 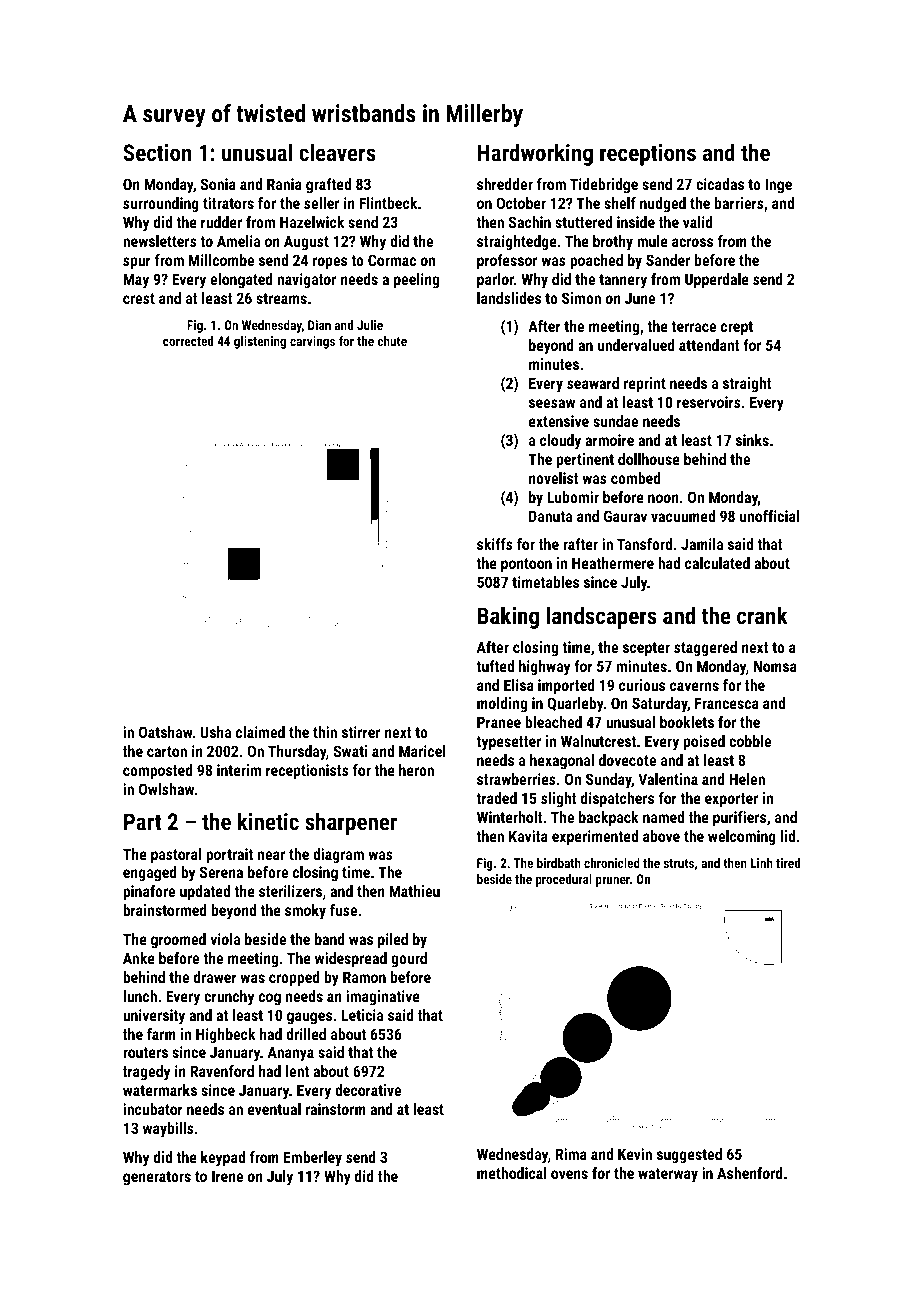 I want to click on Quarleby, so click(x=575, y=705).
